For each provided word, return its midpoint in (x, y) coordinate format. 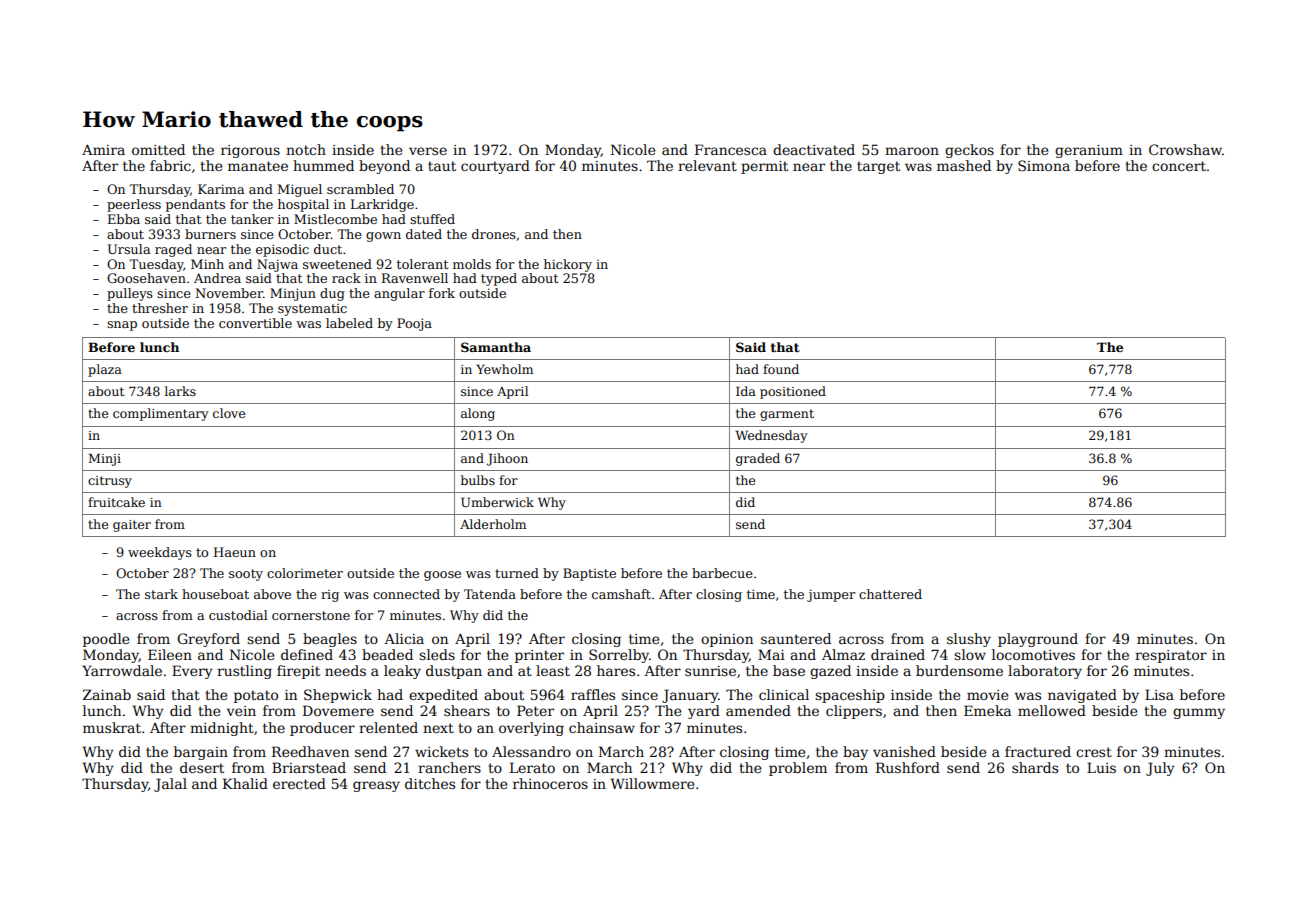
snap (122, 326)
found (781, 369)
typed (499, 279)
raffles (593, 694)
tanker (252, 219)
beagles (330, 640)
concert (1179, 166)
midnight (222, 729)
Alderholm (493, 524)
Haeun (235, 552)
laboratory (1045, 672)
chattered (890, 594)
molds (472, 264)
